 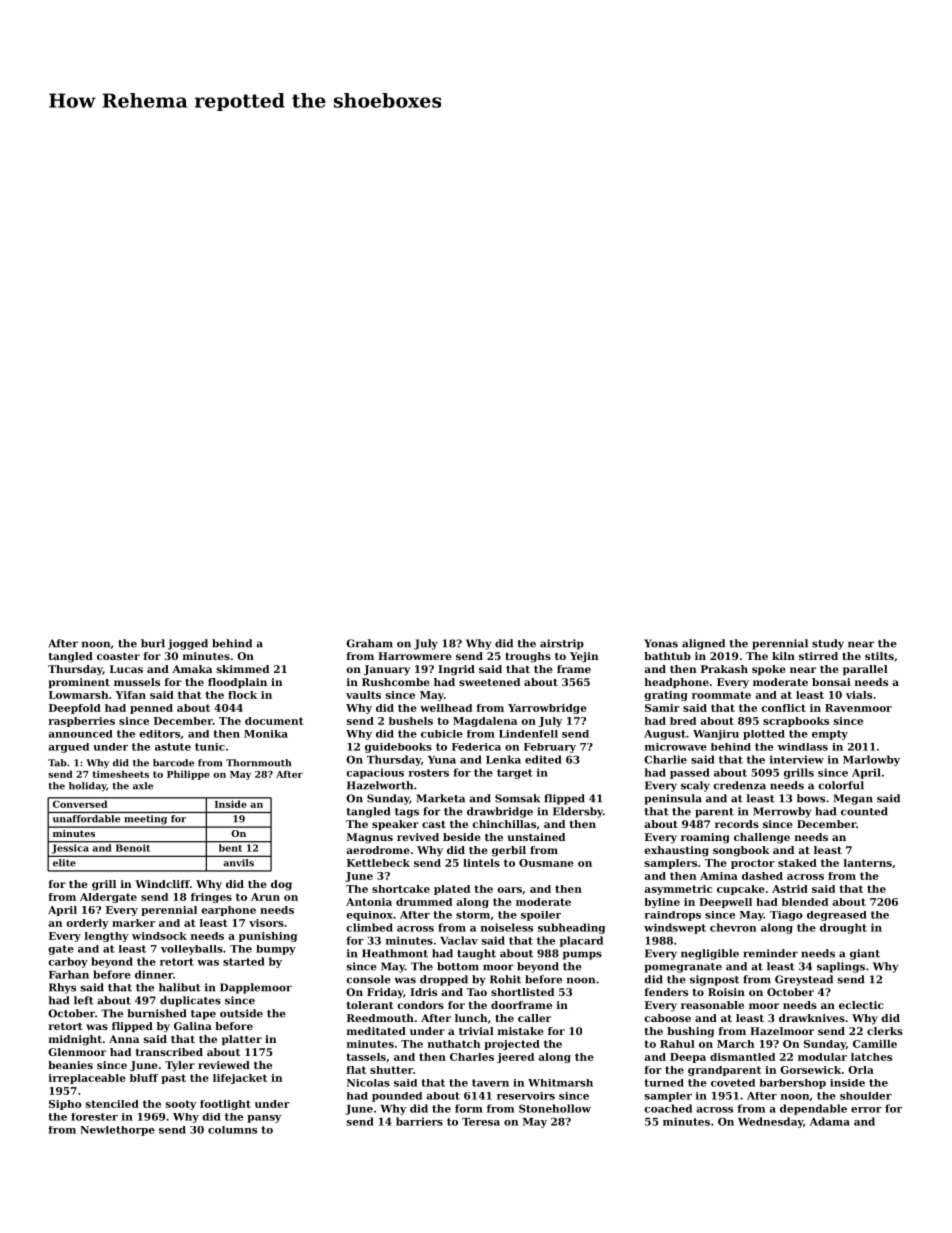 I want to click on Thornmouth, so click(x=258, y=763).
